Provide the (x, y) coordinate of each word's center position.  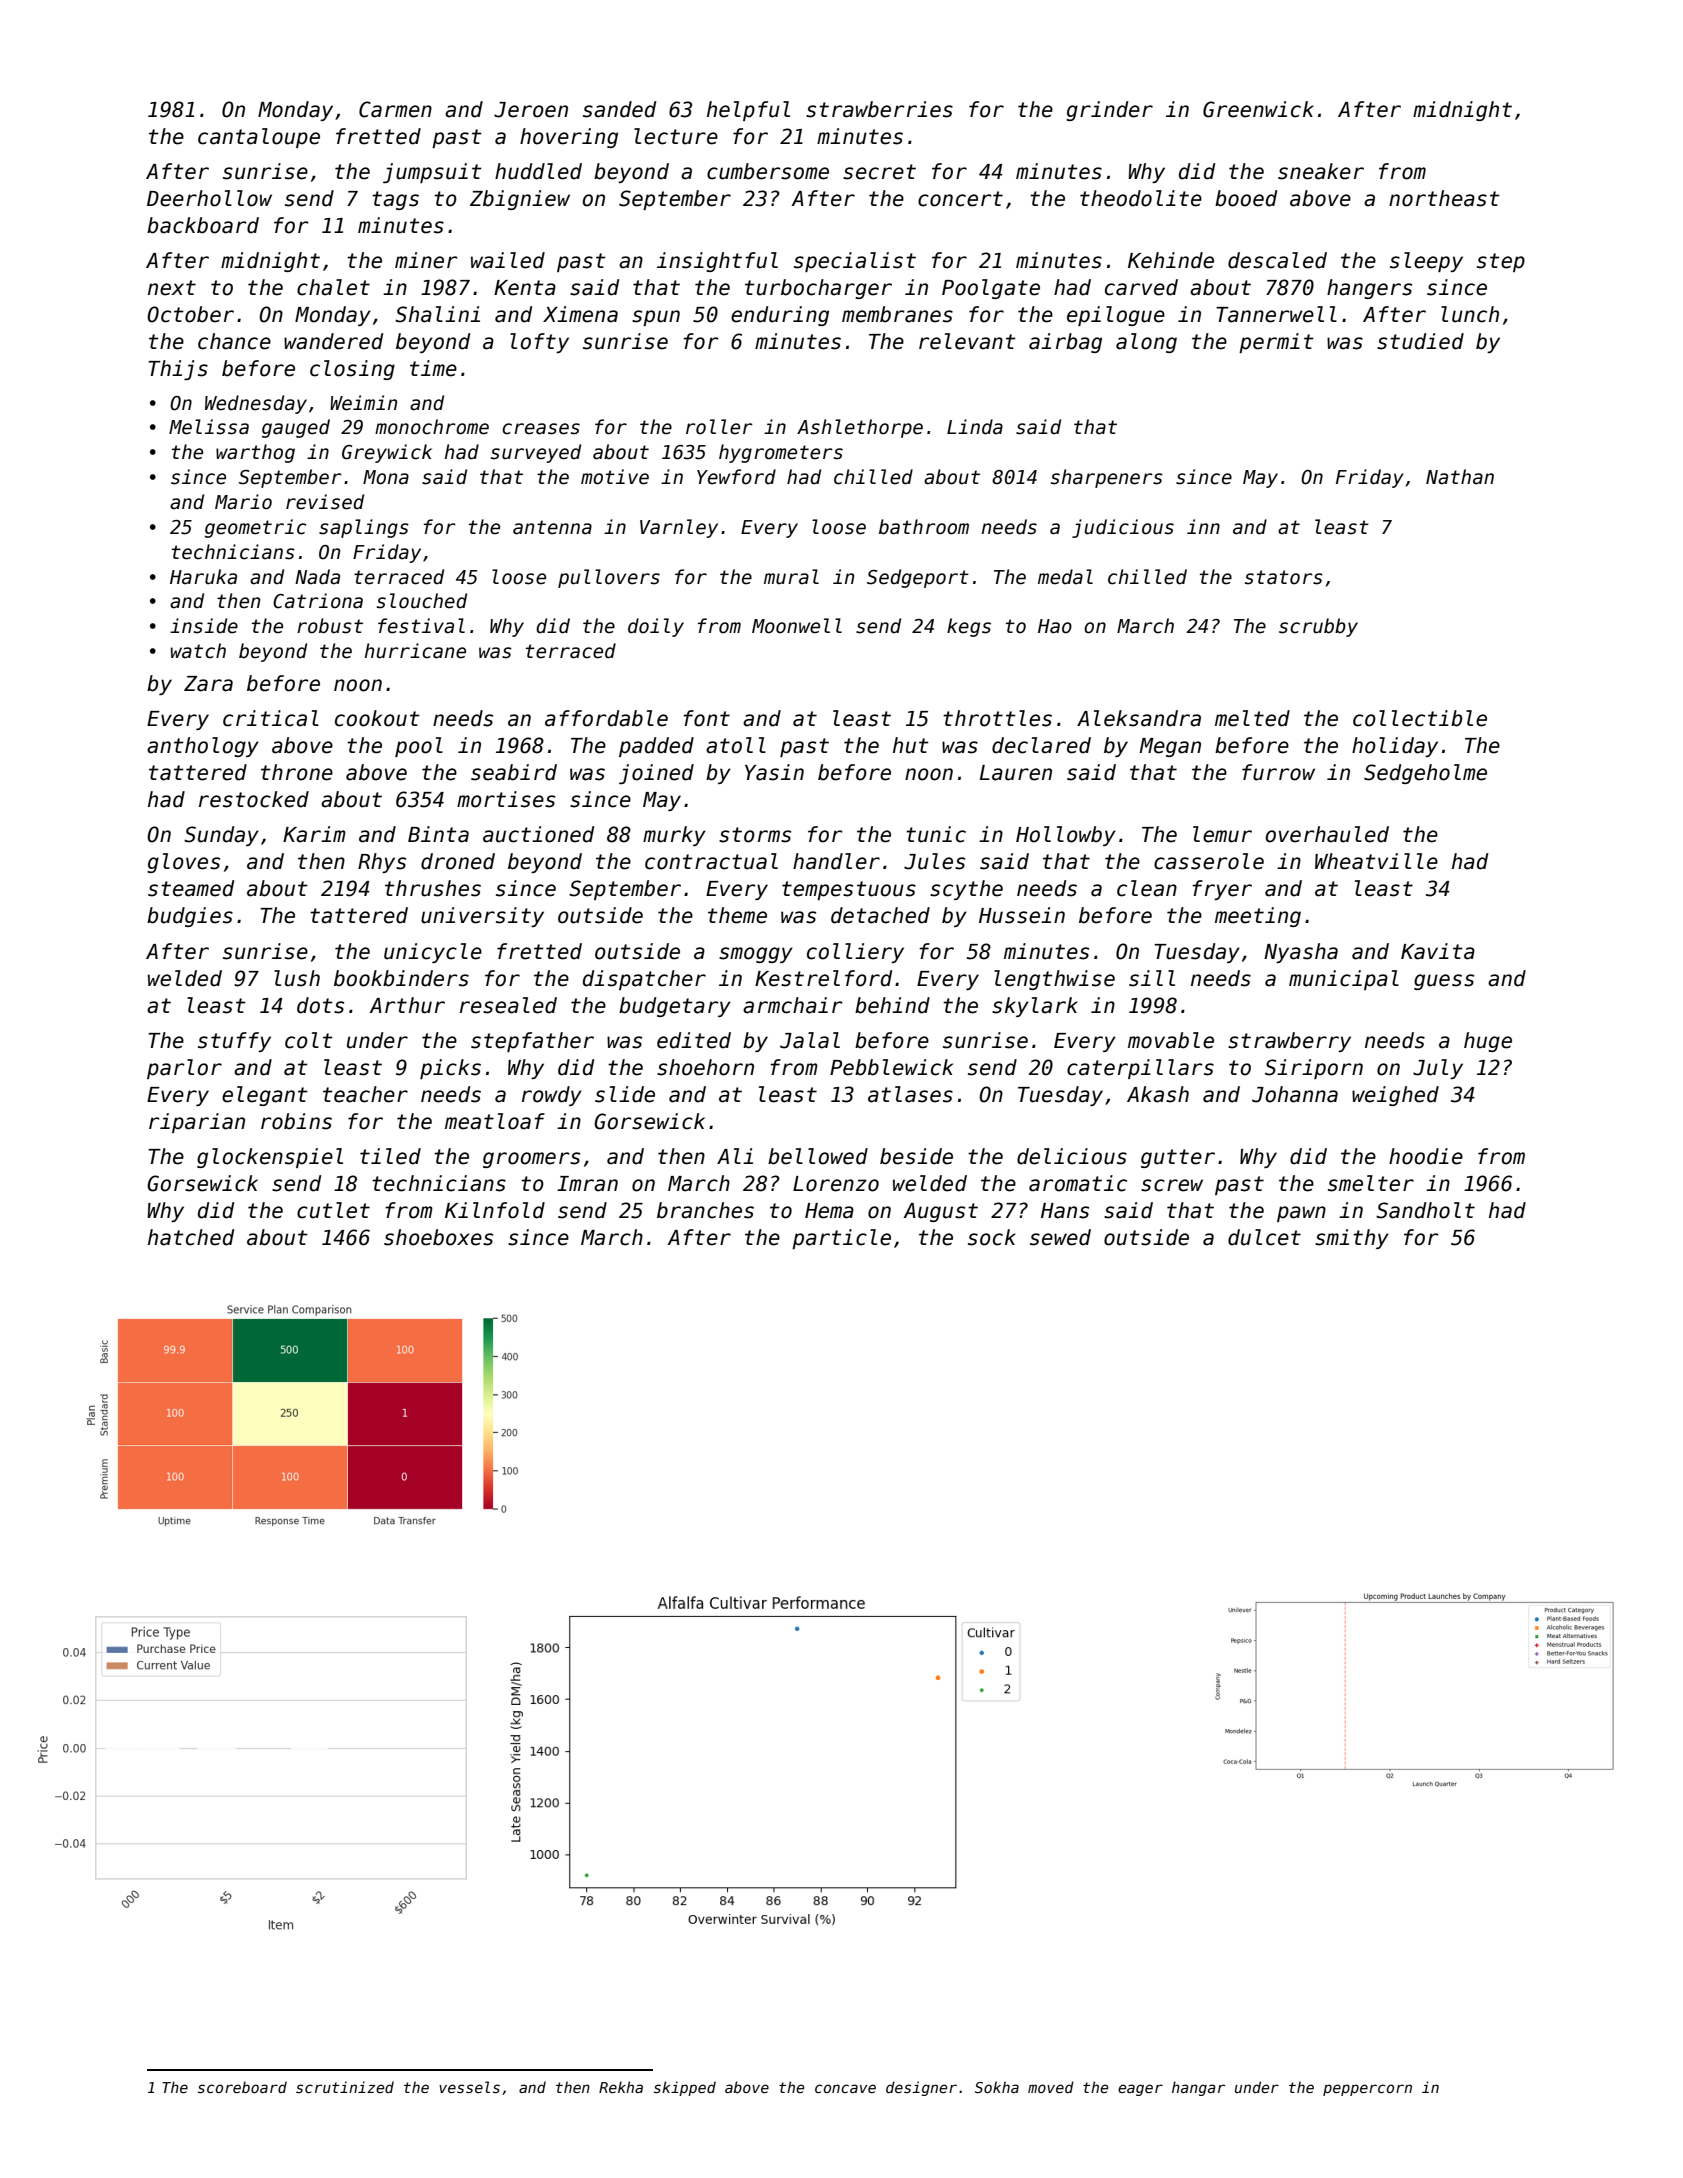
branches (705, 1210)
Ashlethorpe (860, 428)
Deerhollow (209, 198)
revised (325, 502)
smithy (1352, 1239)
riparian (197, 1123)
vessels (469, 2087)
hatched (191, 1237)
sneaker (1321, 171)
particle (841, 1239)
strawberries (879, 109)
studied (1420, 341)
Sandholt (1425, 1210)
